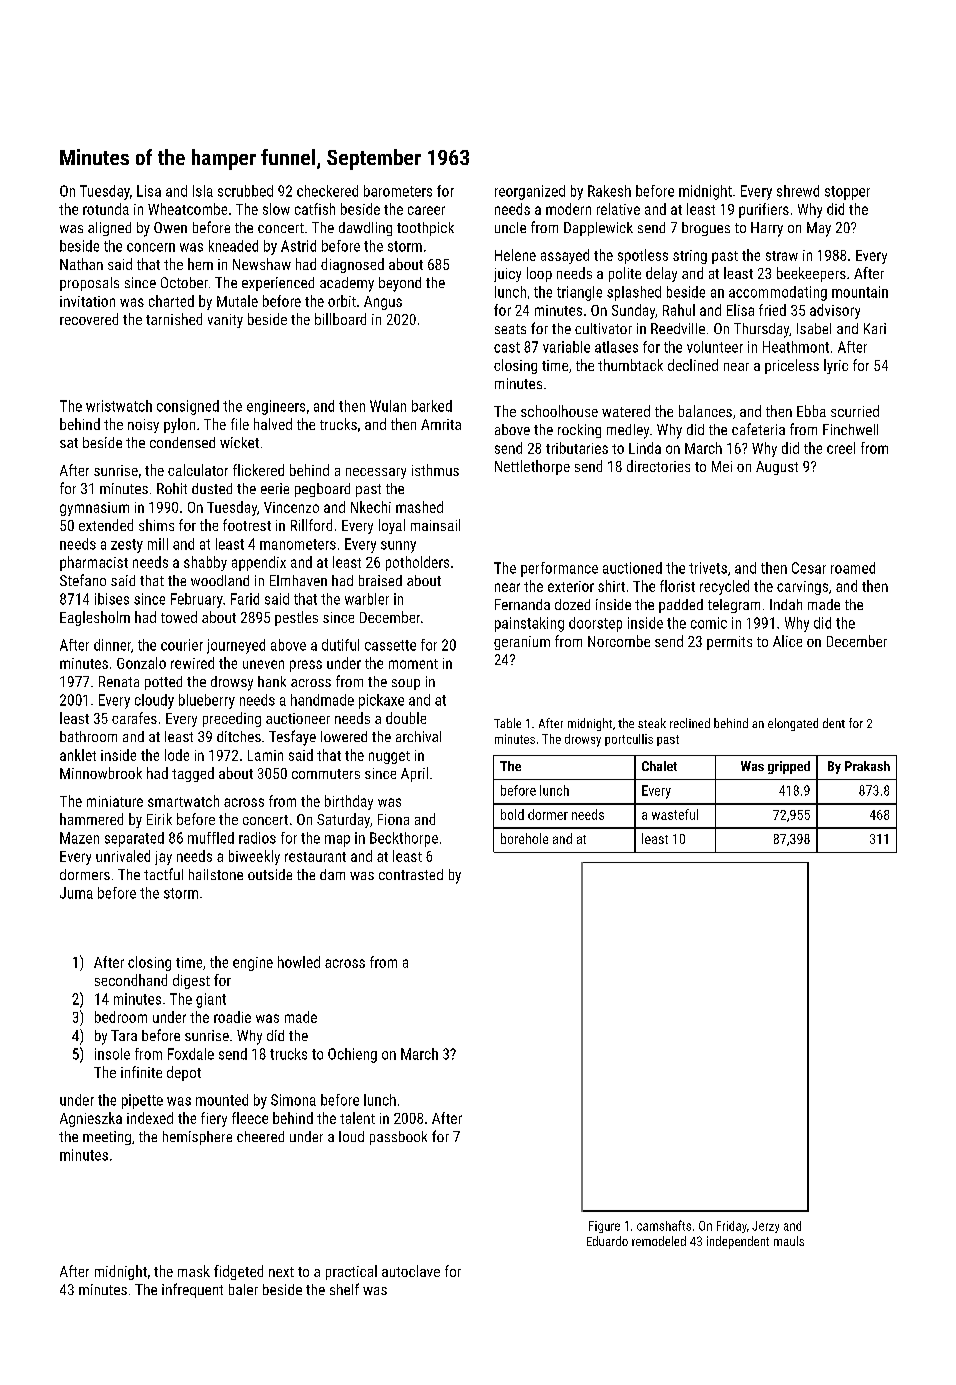  I want to click on mauls, so click(789, 1241).
